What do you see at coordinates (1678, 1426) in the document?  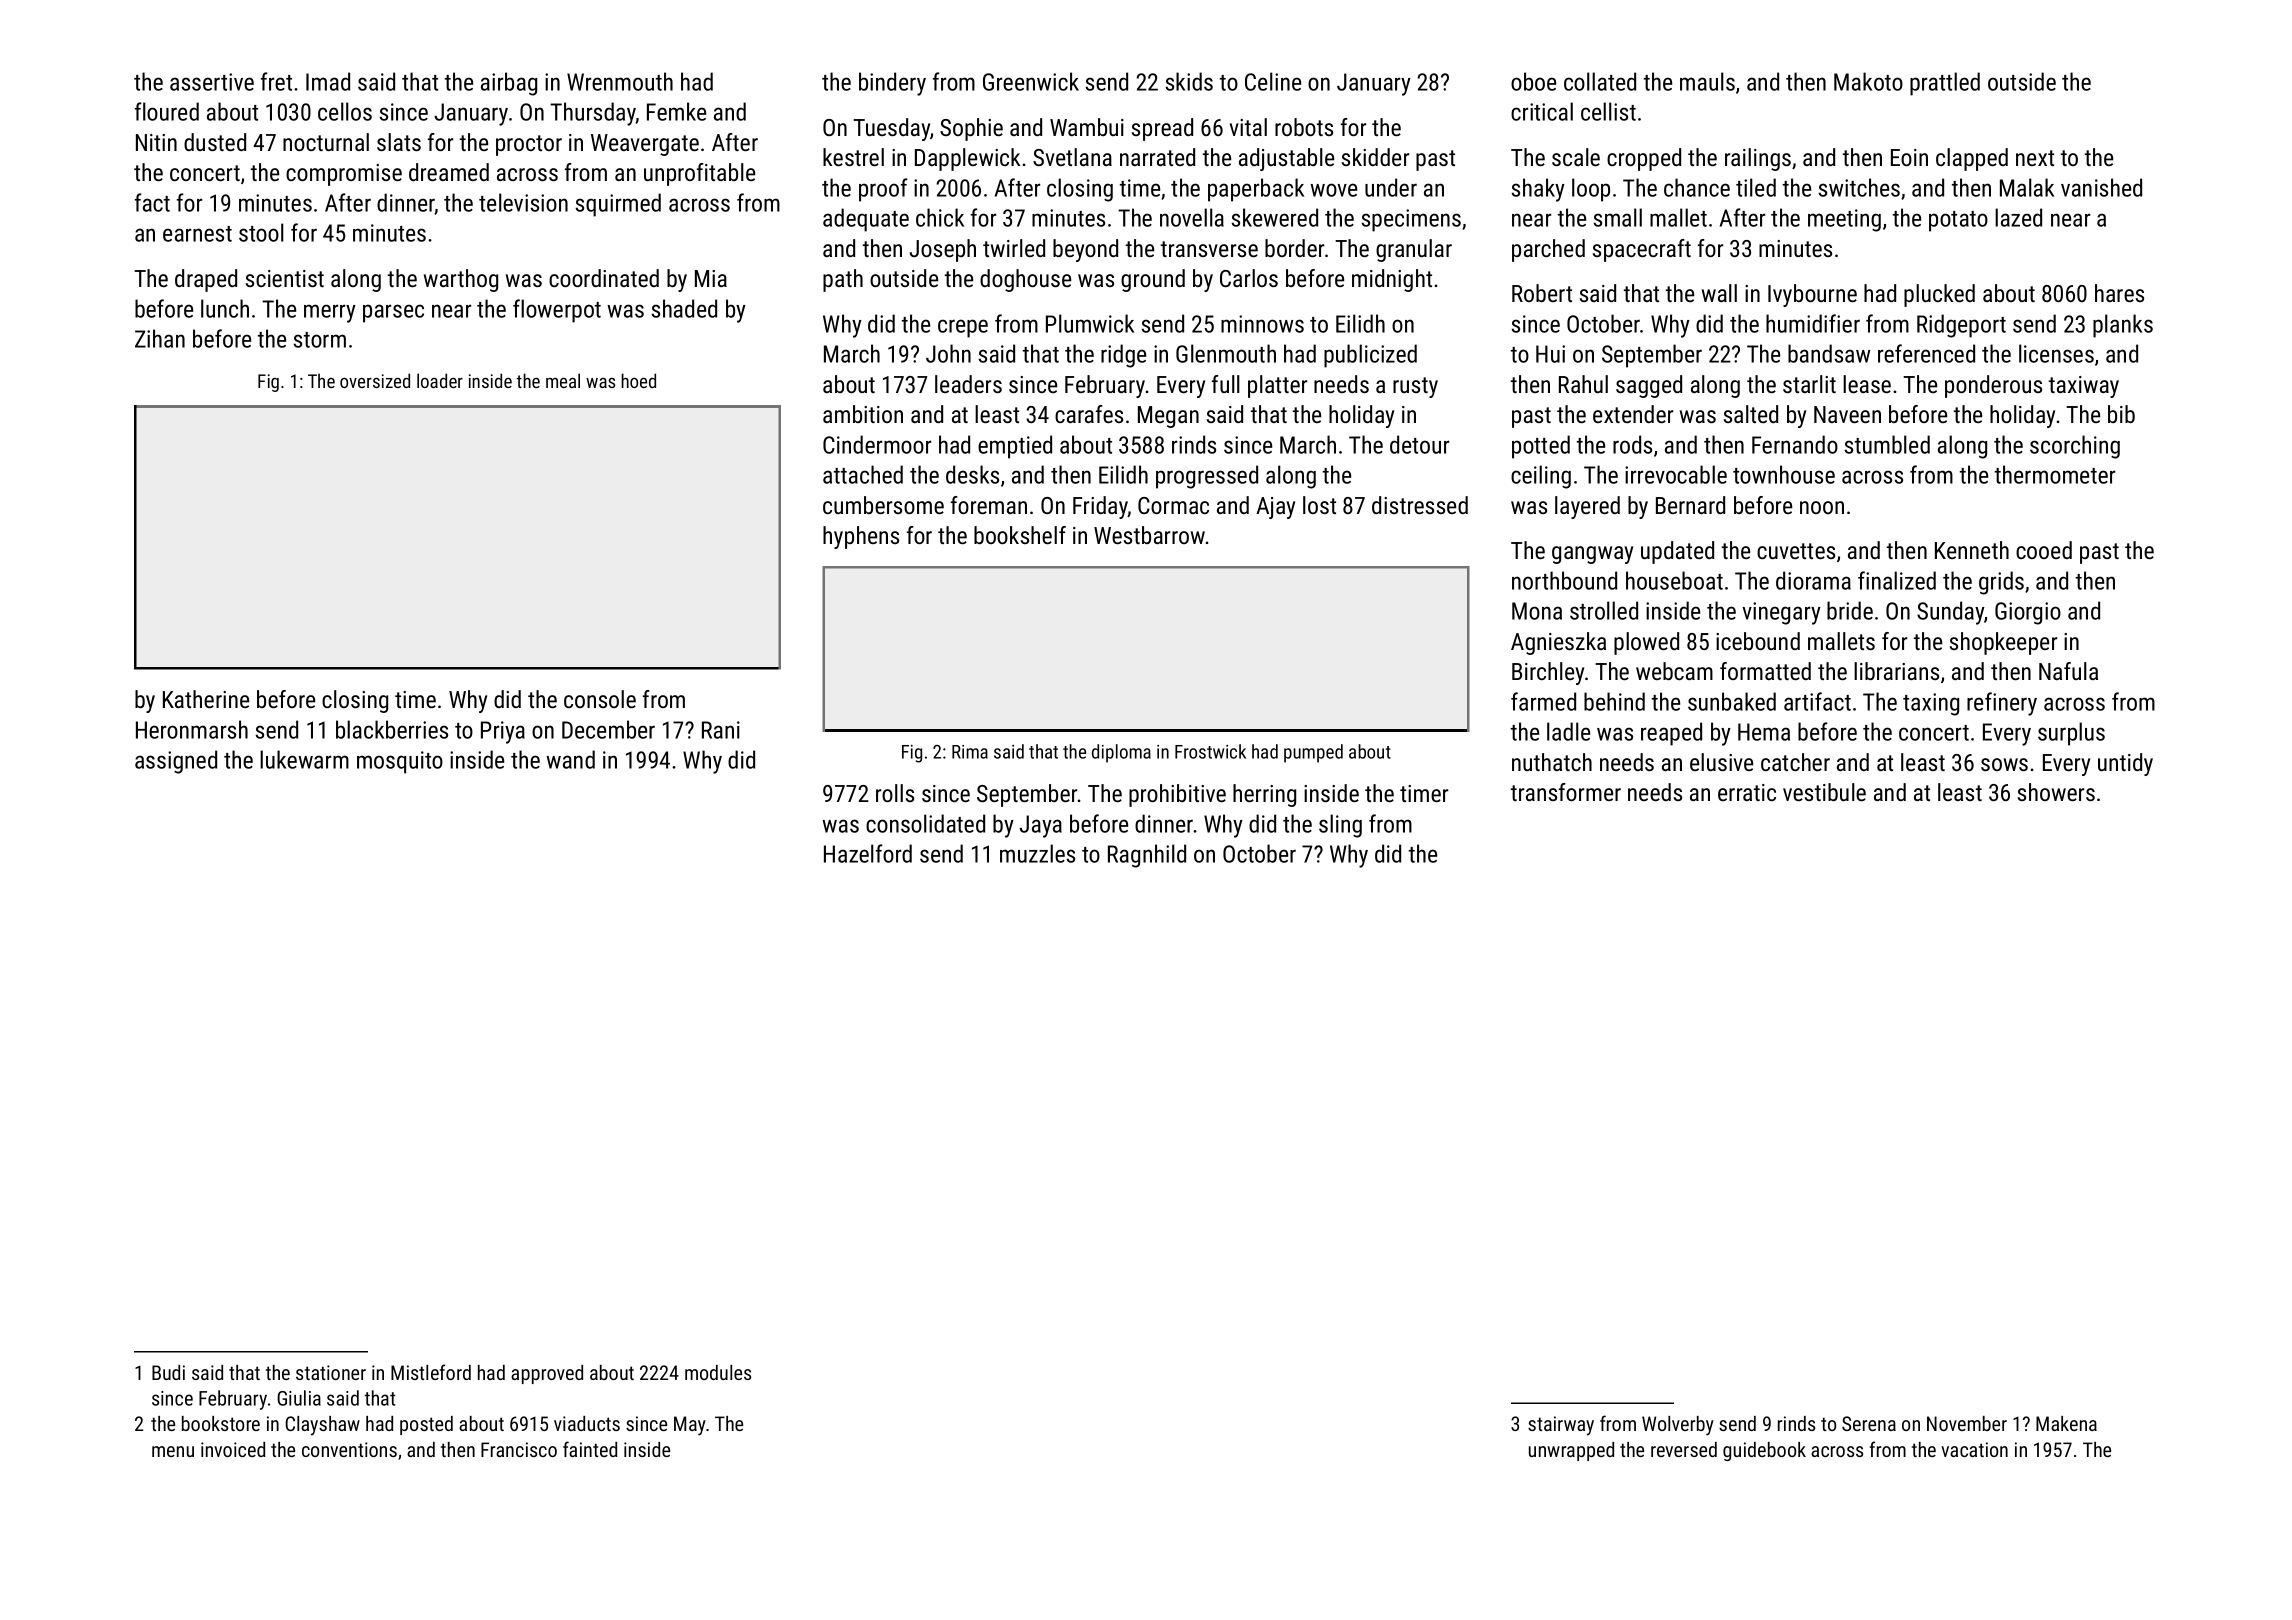 I see `Wolverby` at bounding box center [1678, 1426].
